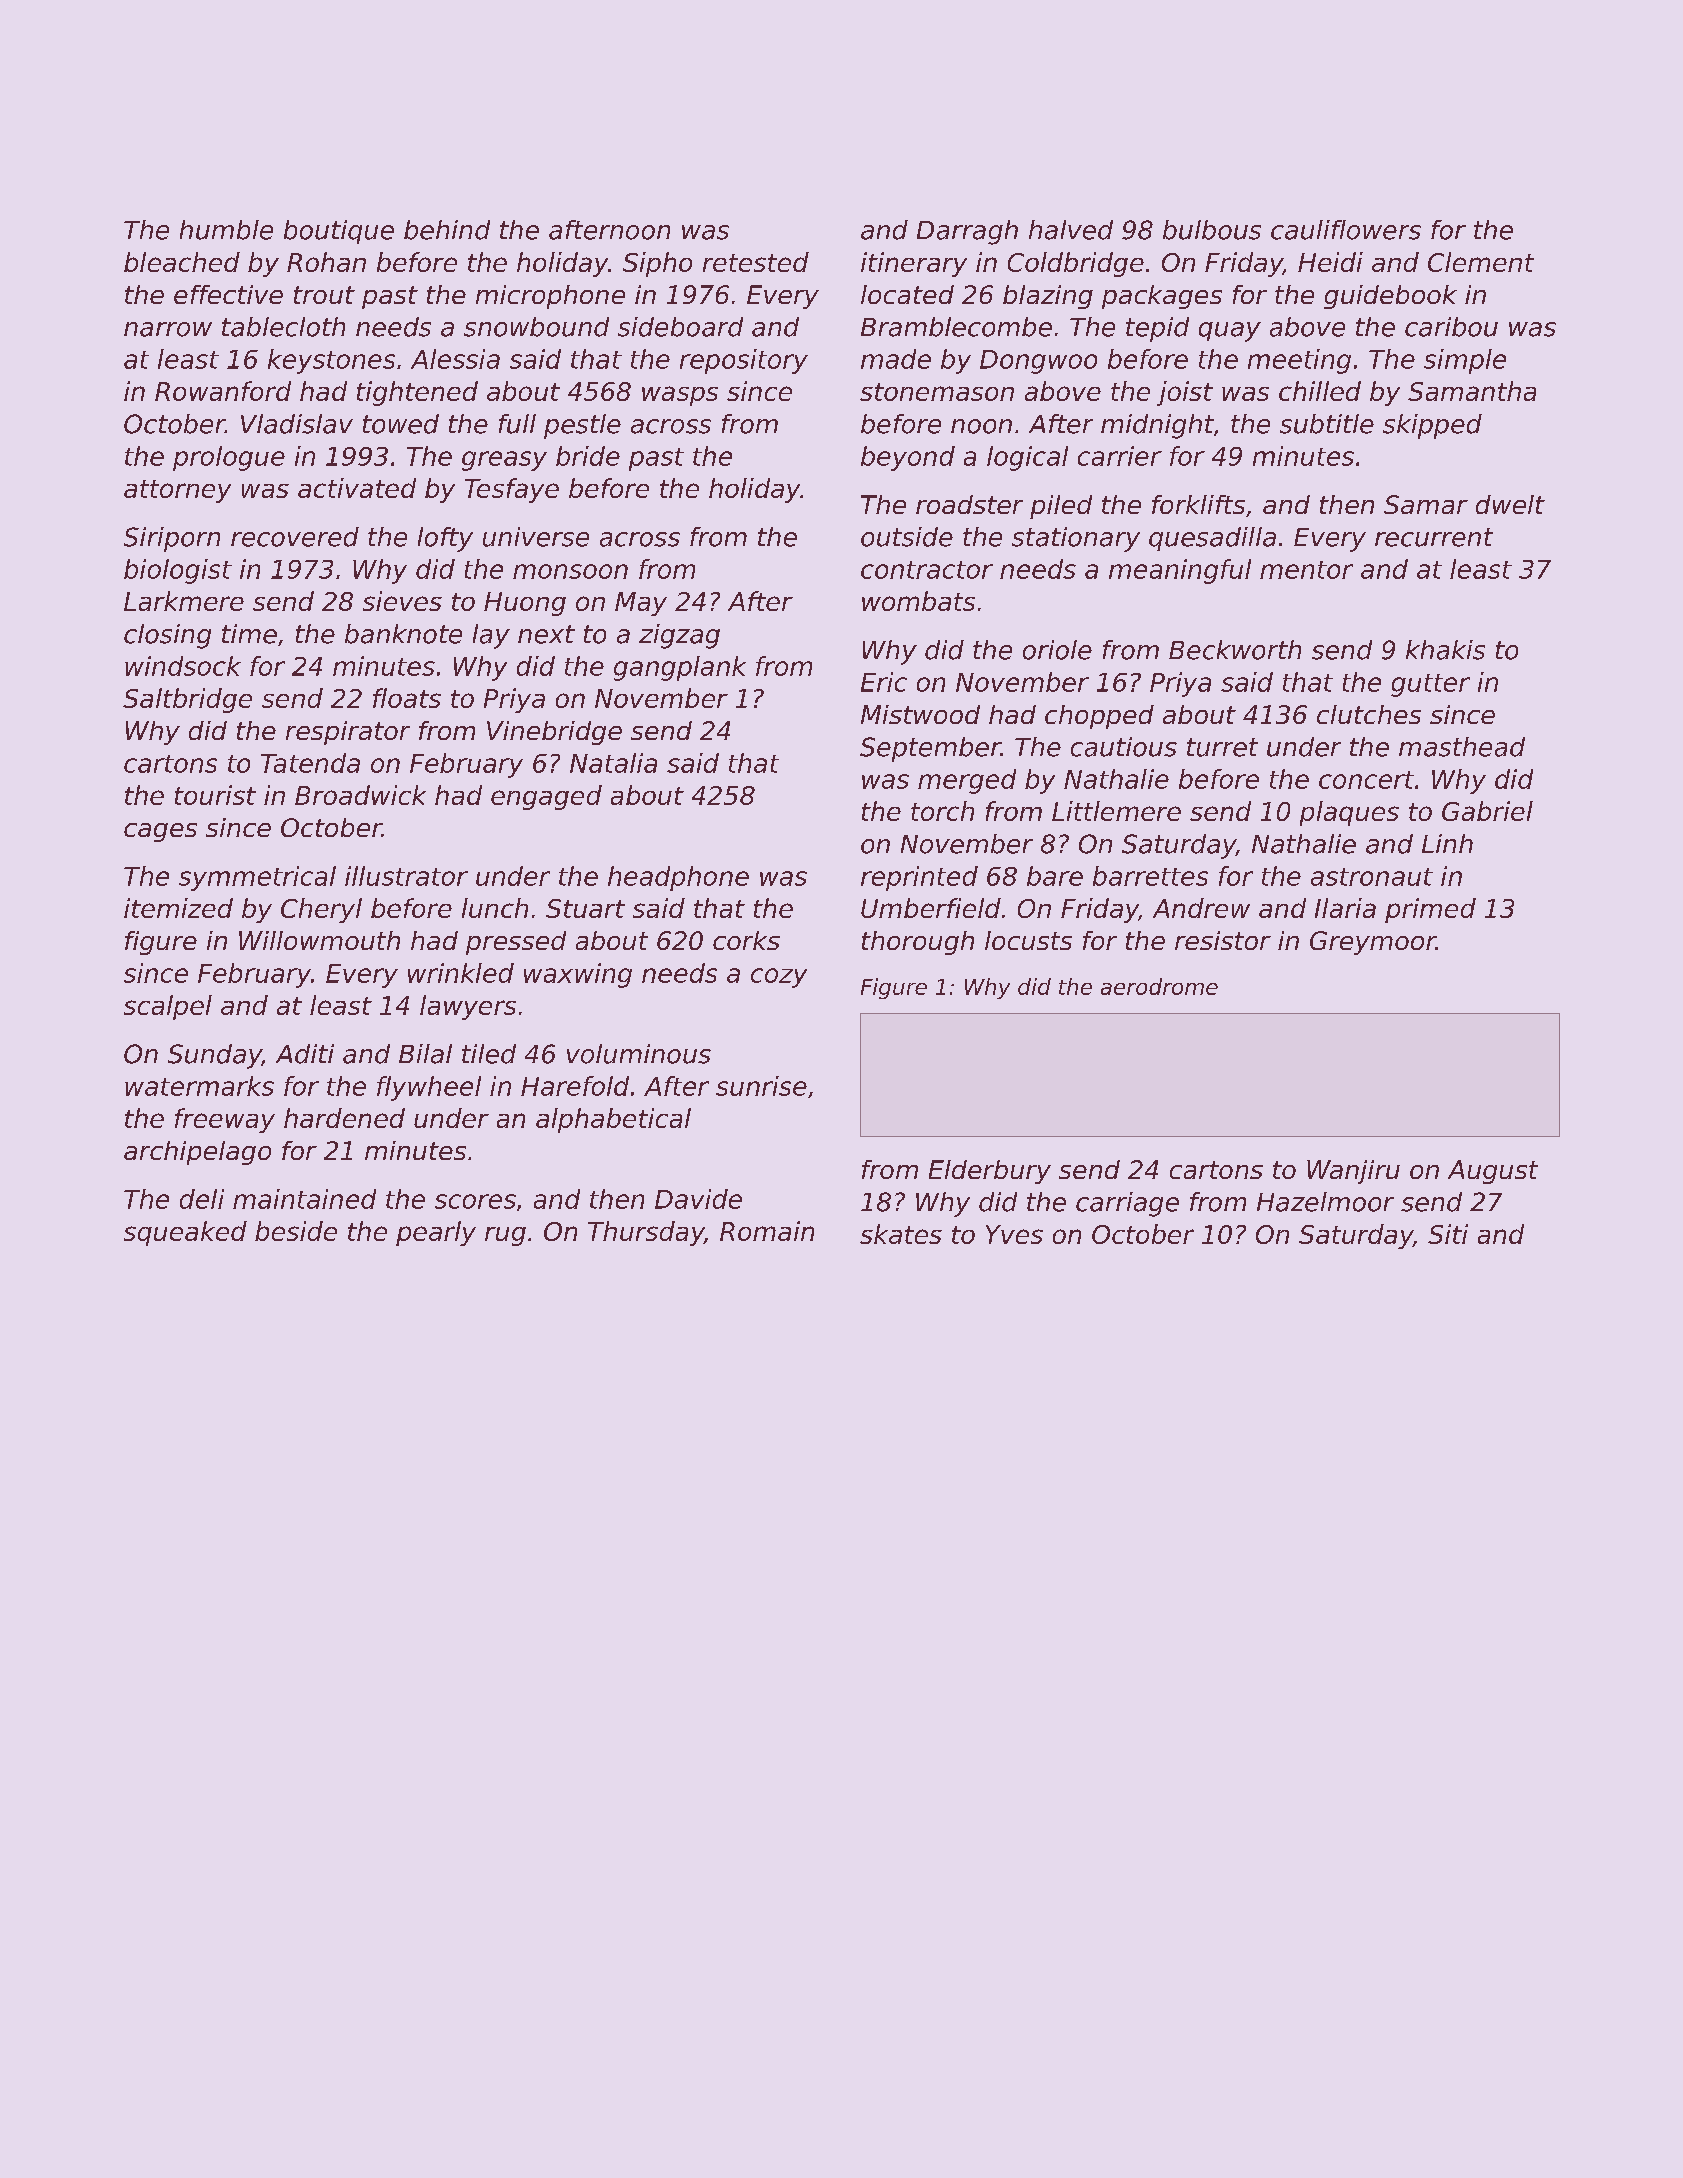 This image has width=1683, height=2178. I want to click on beyond, so click(908, 458).
